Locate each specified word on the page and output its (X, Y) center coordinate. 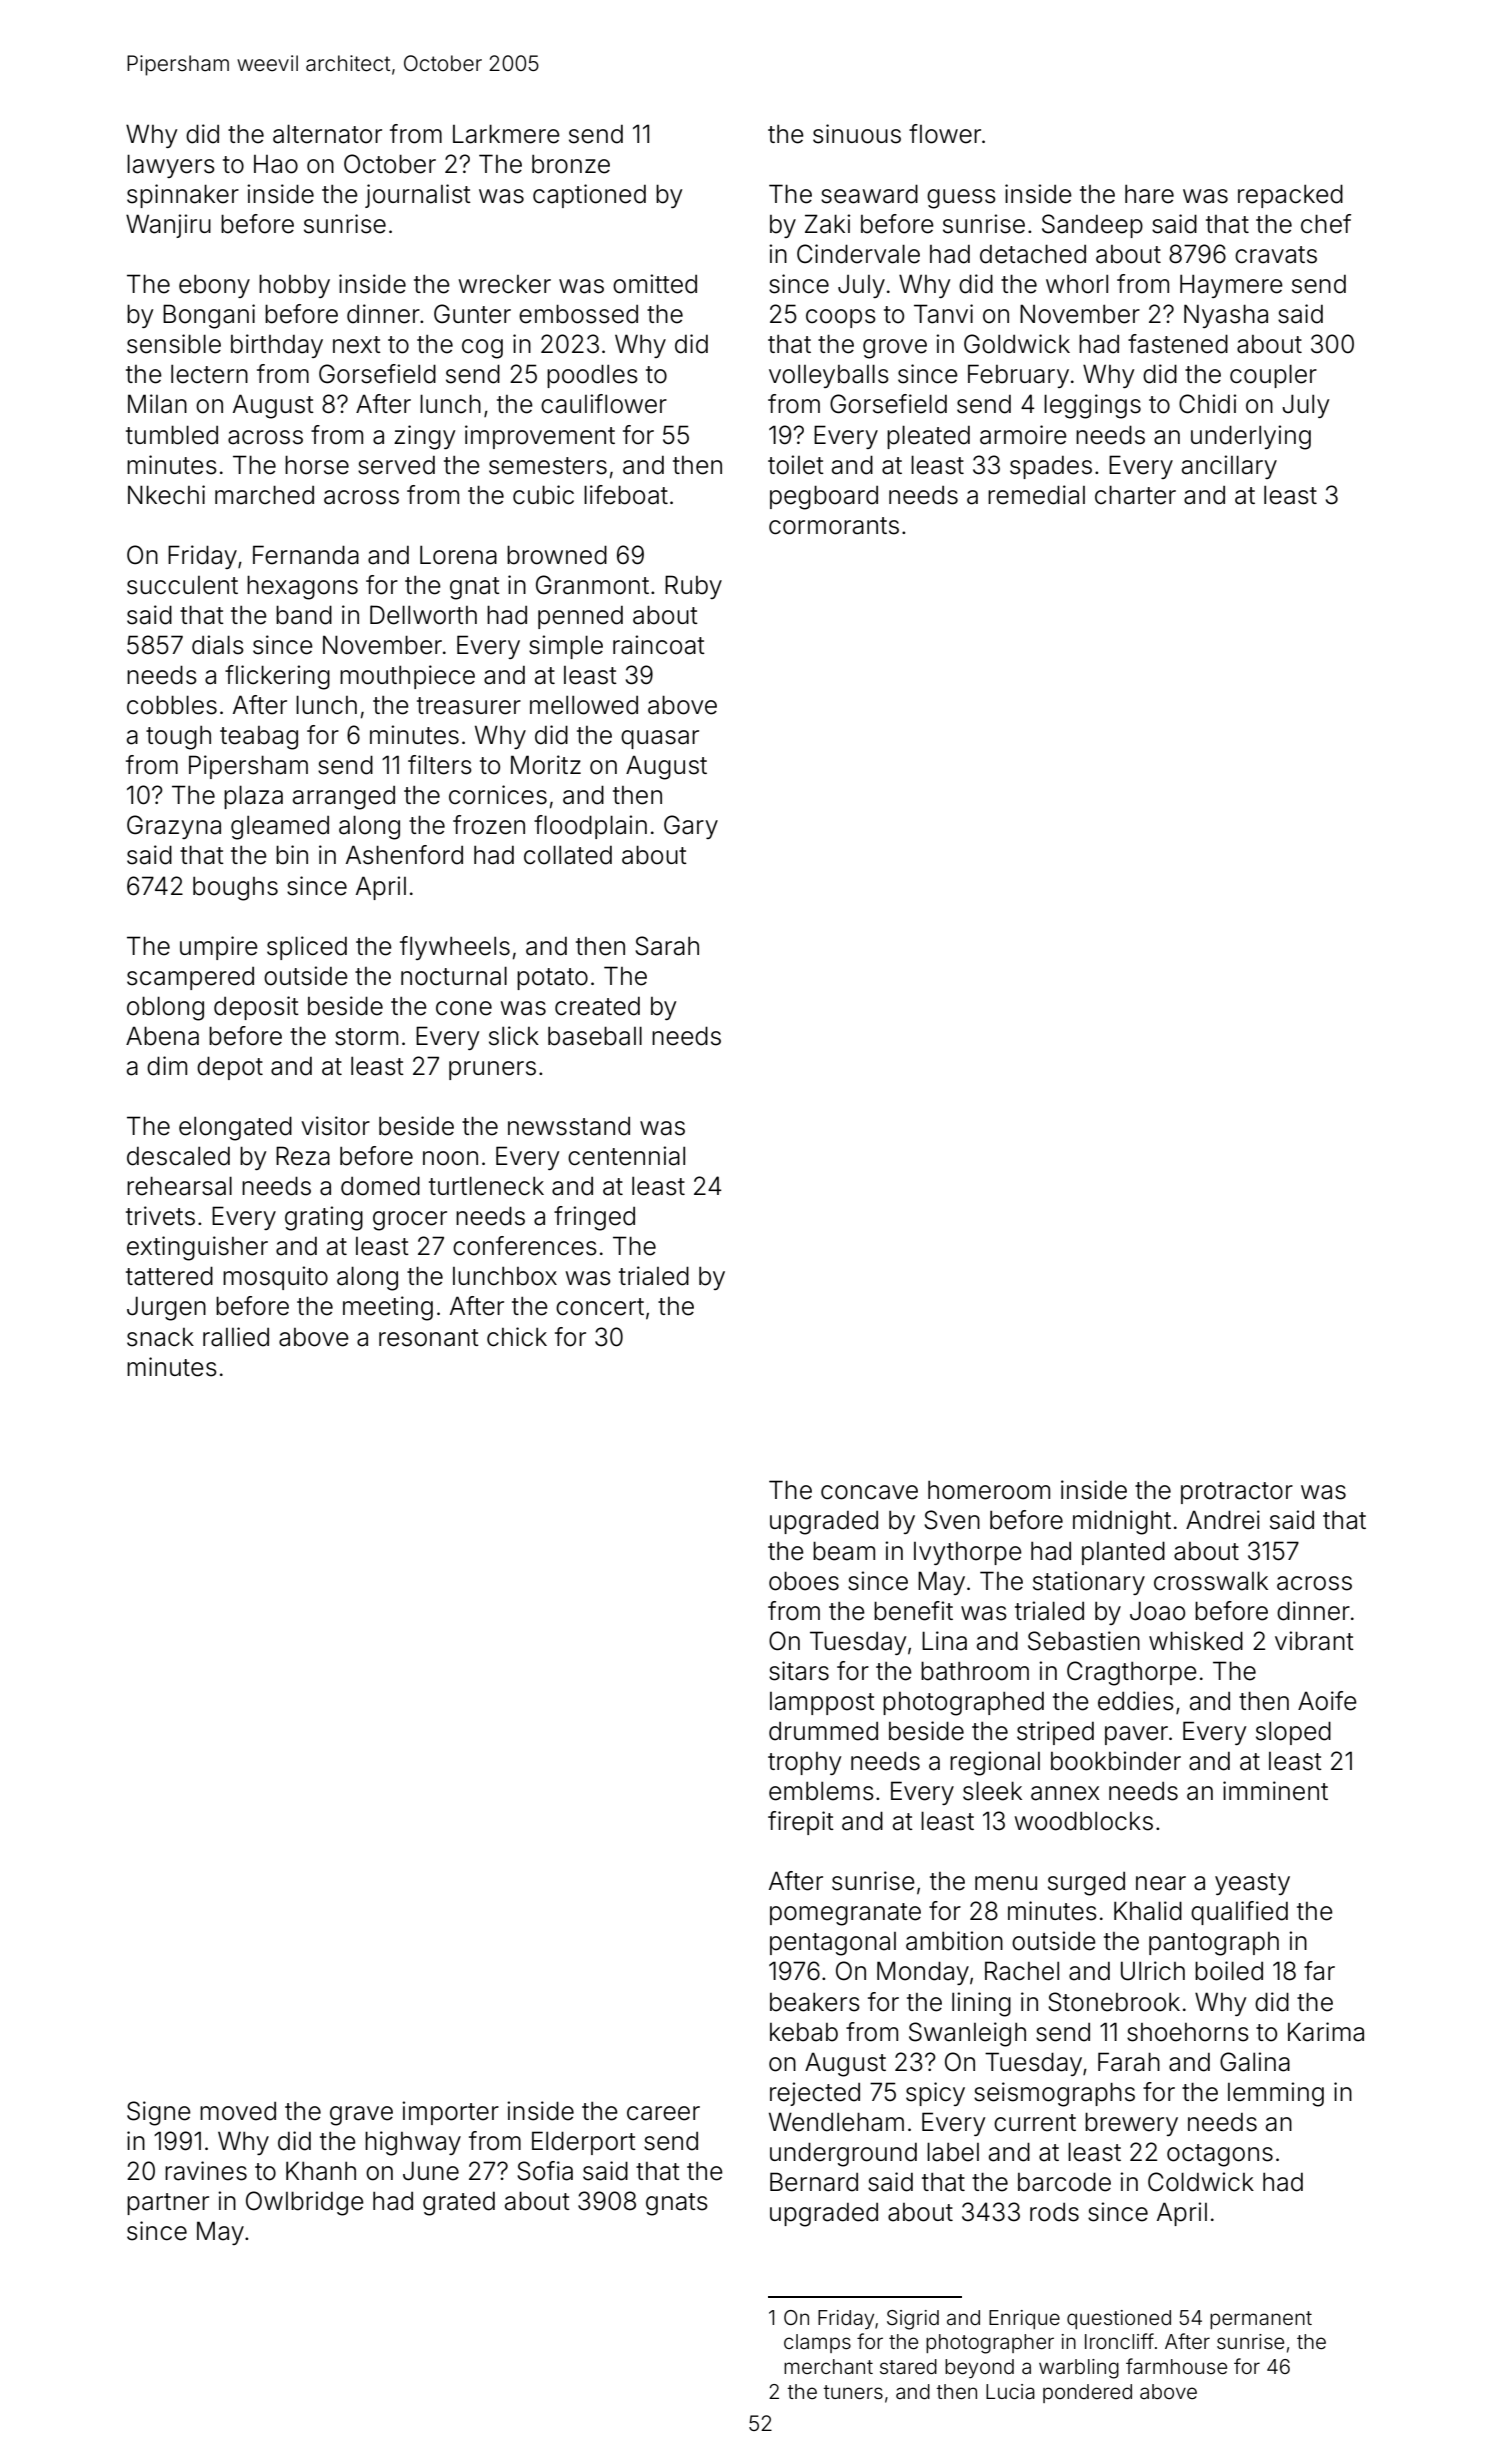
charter (1135, 495)
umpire (219, 948)
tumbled (172, 435)
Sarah (667, 946)
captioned (589, 196)
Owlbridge (305, 2203)
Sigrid (913, 2320)
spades (1051, 467)
